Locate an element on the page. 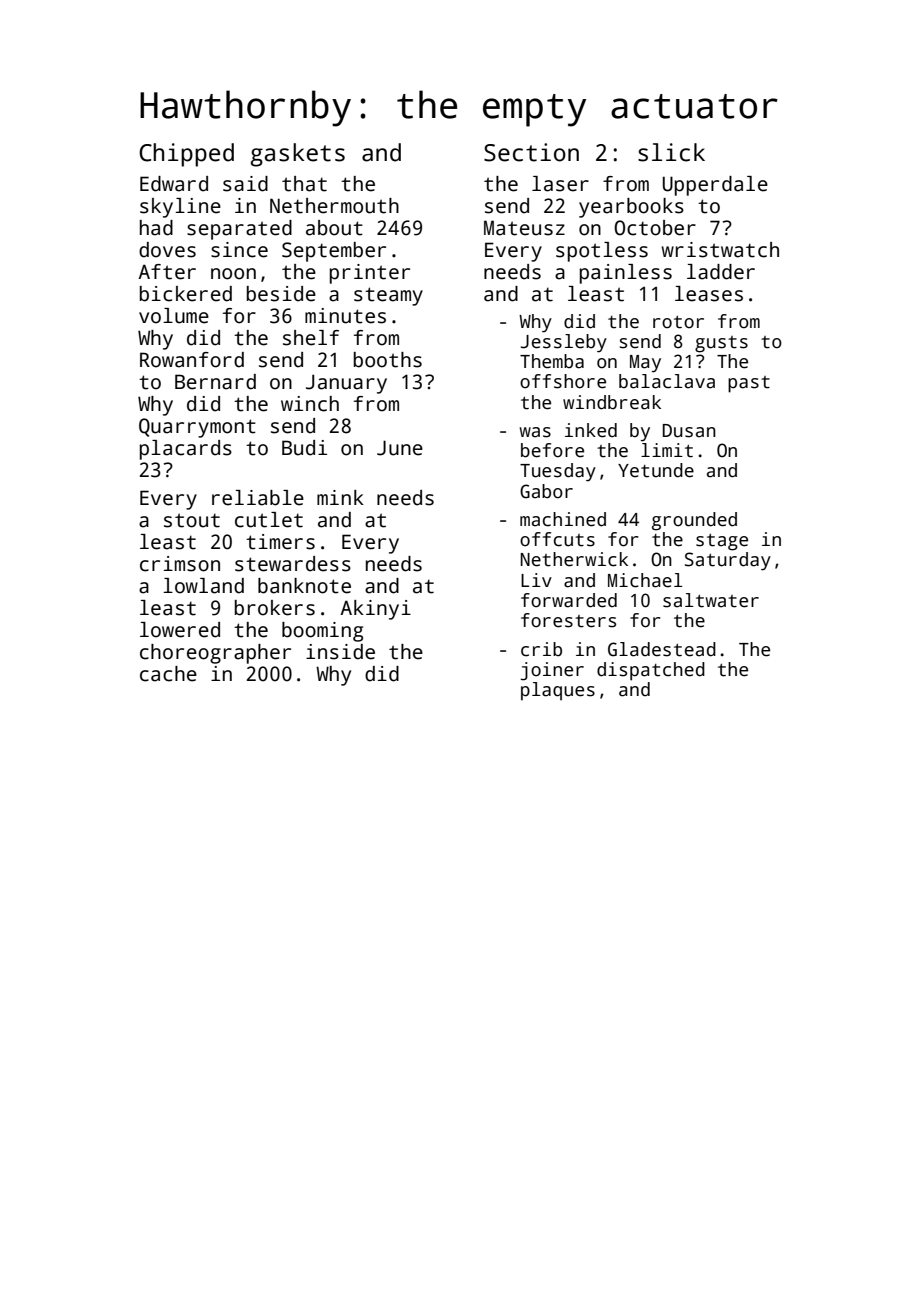 This page has width=924, height=1311. slick is located at coordinates (671, 152).
